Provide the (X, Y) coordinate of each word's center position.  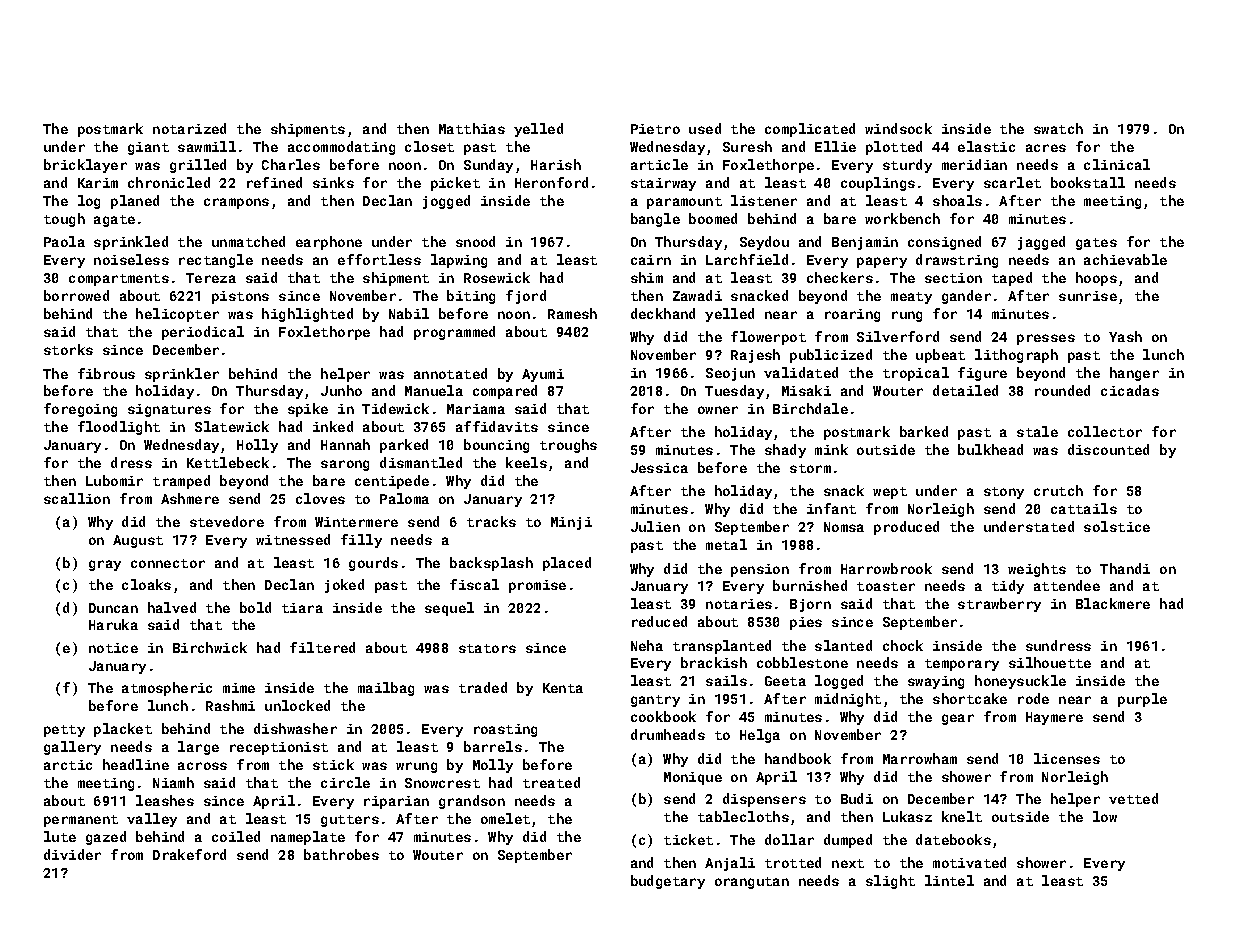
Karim (98, 183)
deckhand (663, 313)
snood (475, 241)
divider (72, 854)
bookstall (1088, 182)
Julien (655, 526)
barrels (493, 746)
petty (64, 731)
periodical (203, 333)
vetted (1133, 798)
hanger (1134, 374)
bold (255, 607)
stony (1004, 493)
